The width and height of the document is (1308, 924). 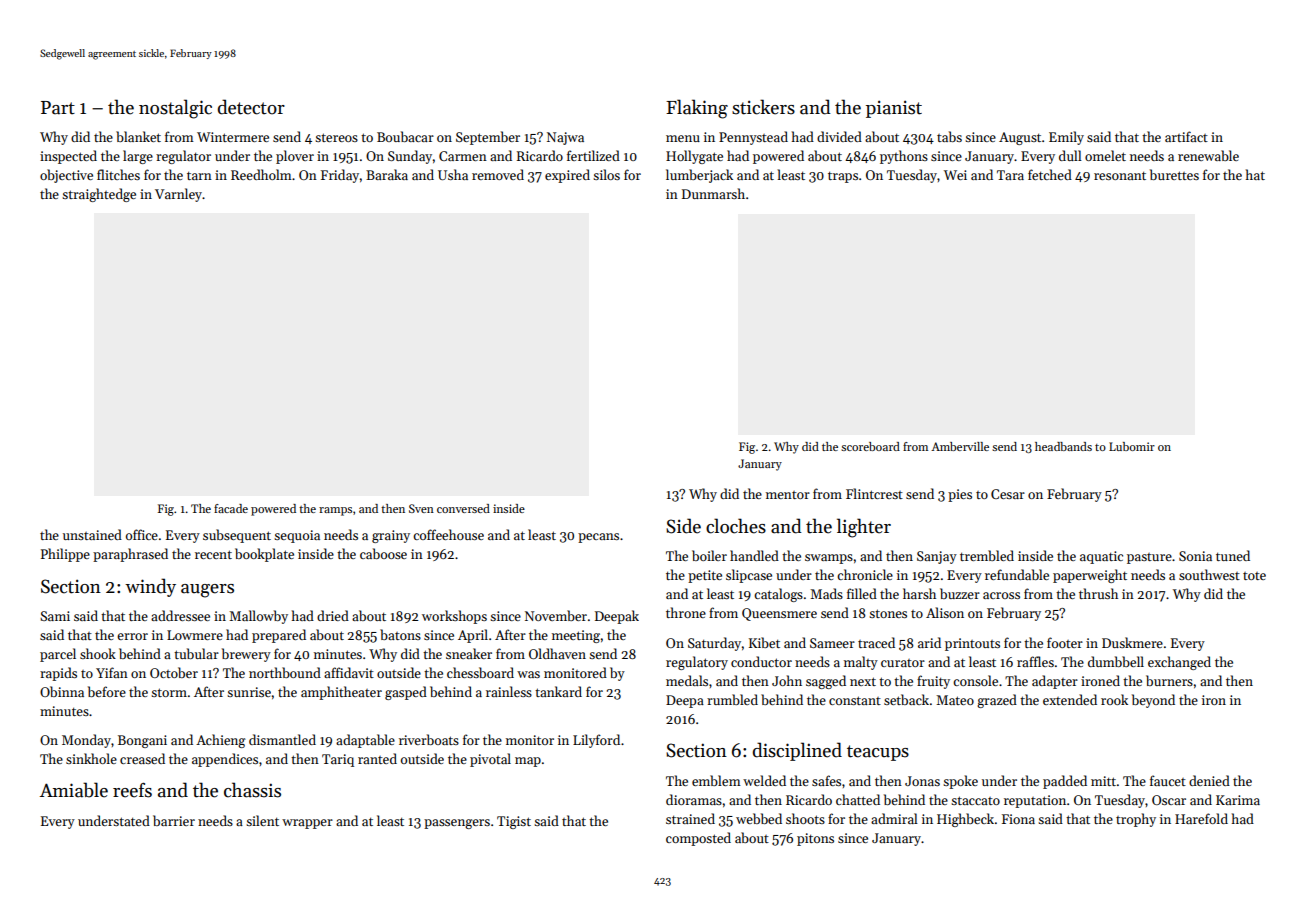 I want to click on Lilyford, so click(x=596, y=741).
